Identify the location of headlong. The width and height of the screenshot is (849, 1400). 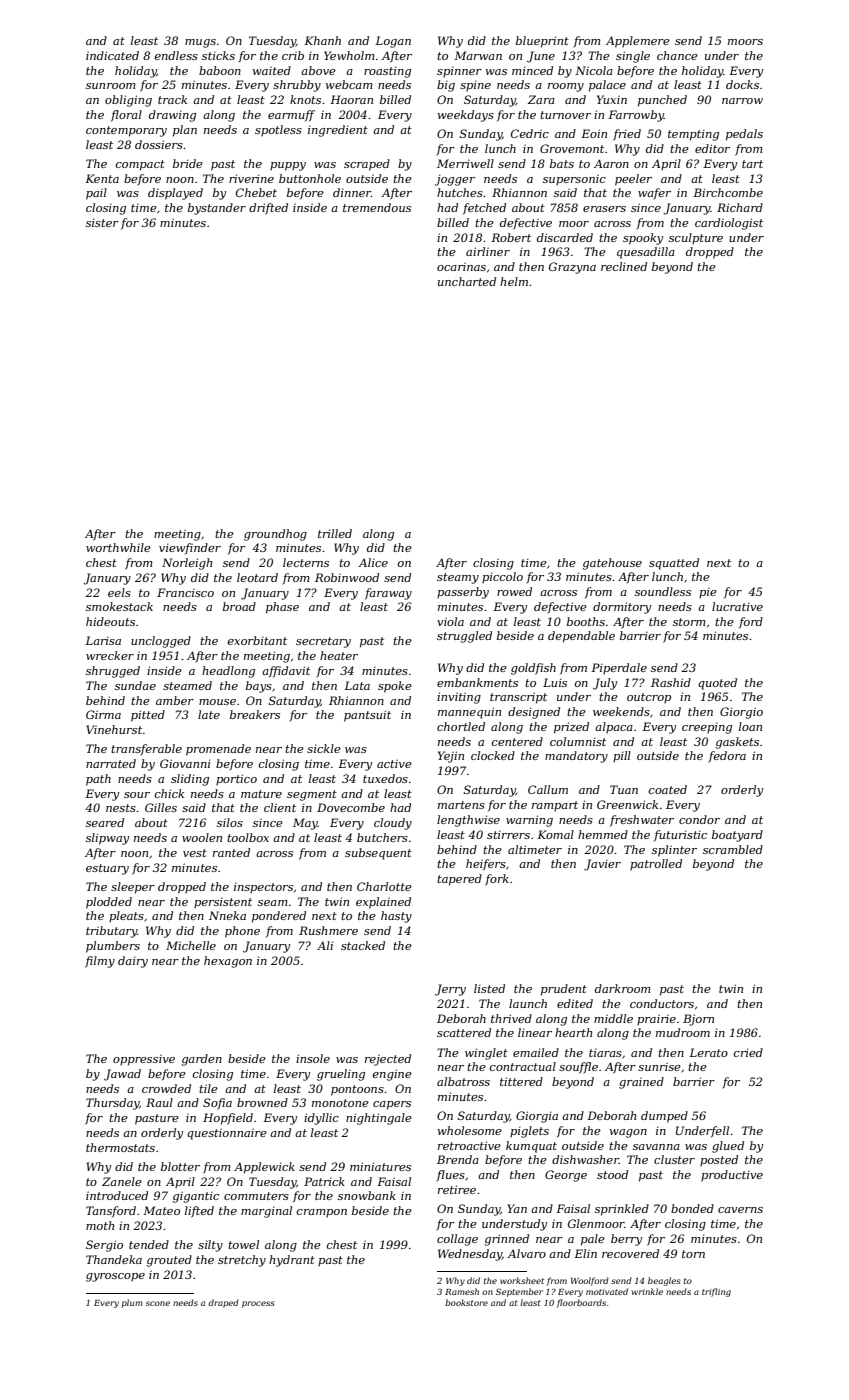
(228, 672).
